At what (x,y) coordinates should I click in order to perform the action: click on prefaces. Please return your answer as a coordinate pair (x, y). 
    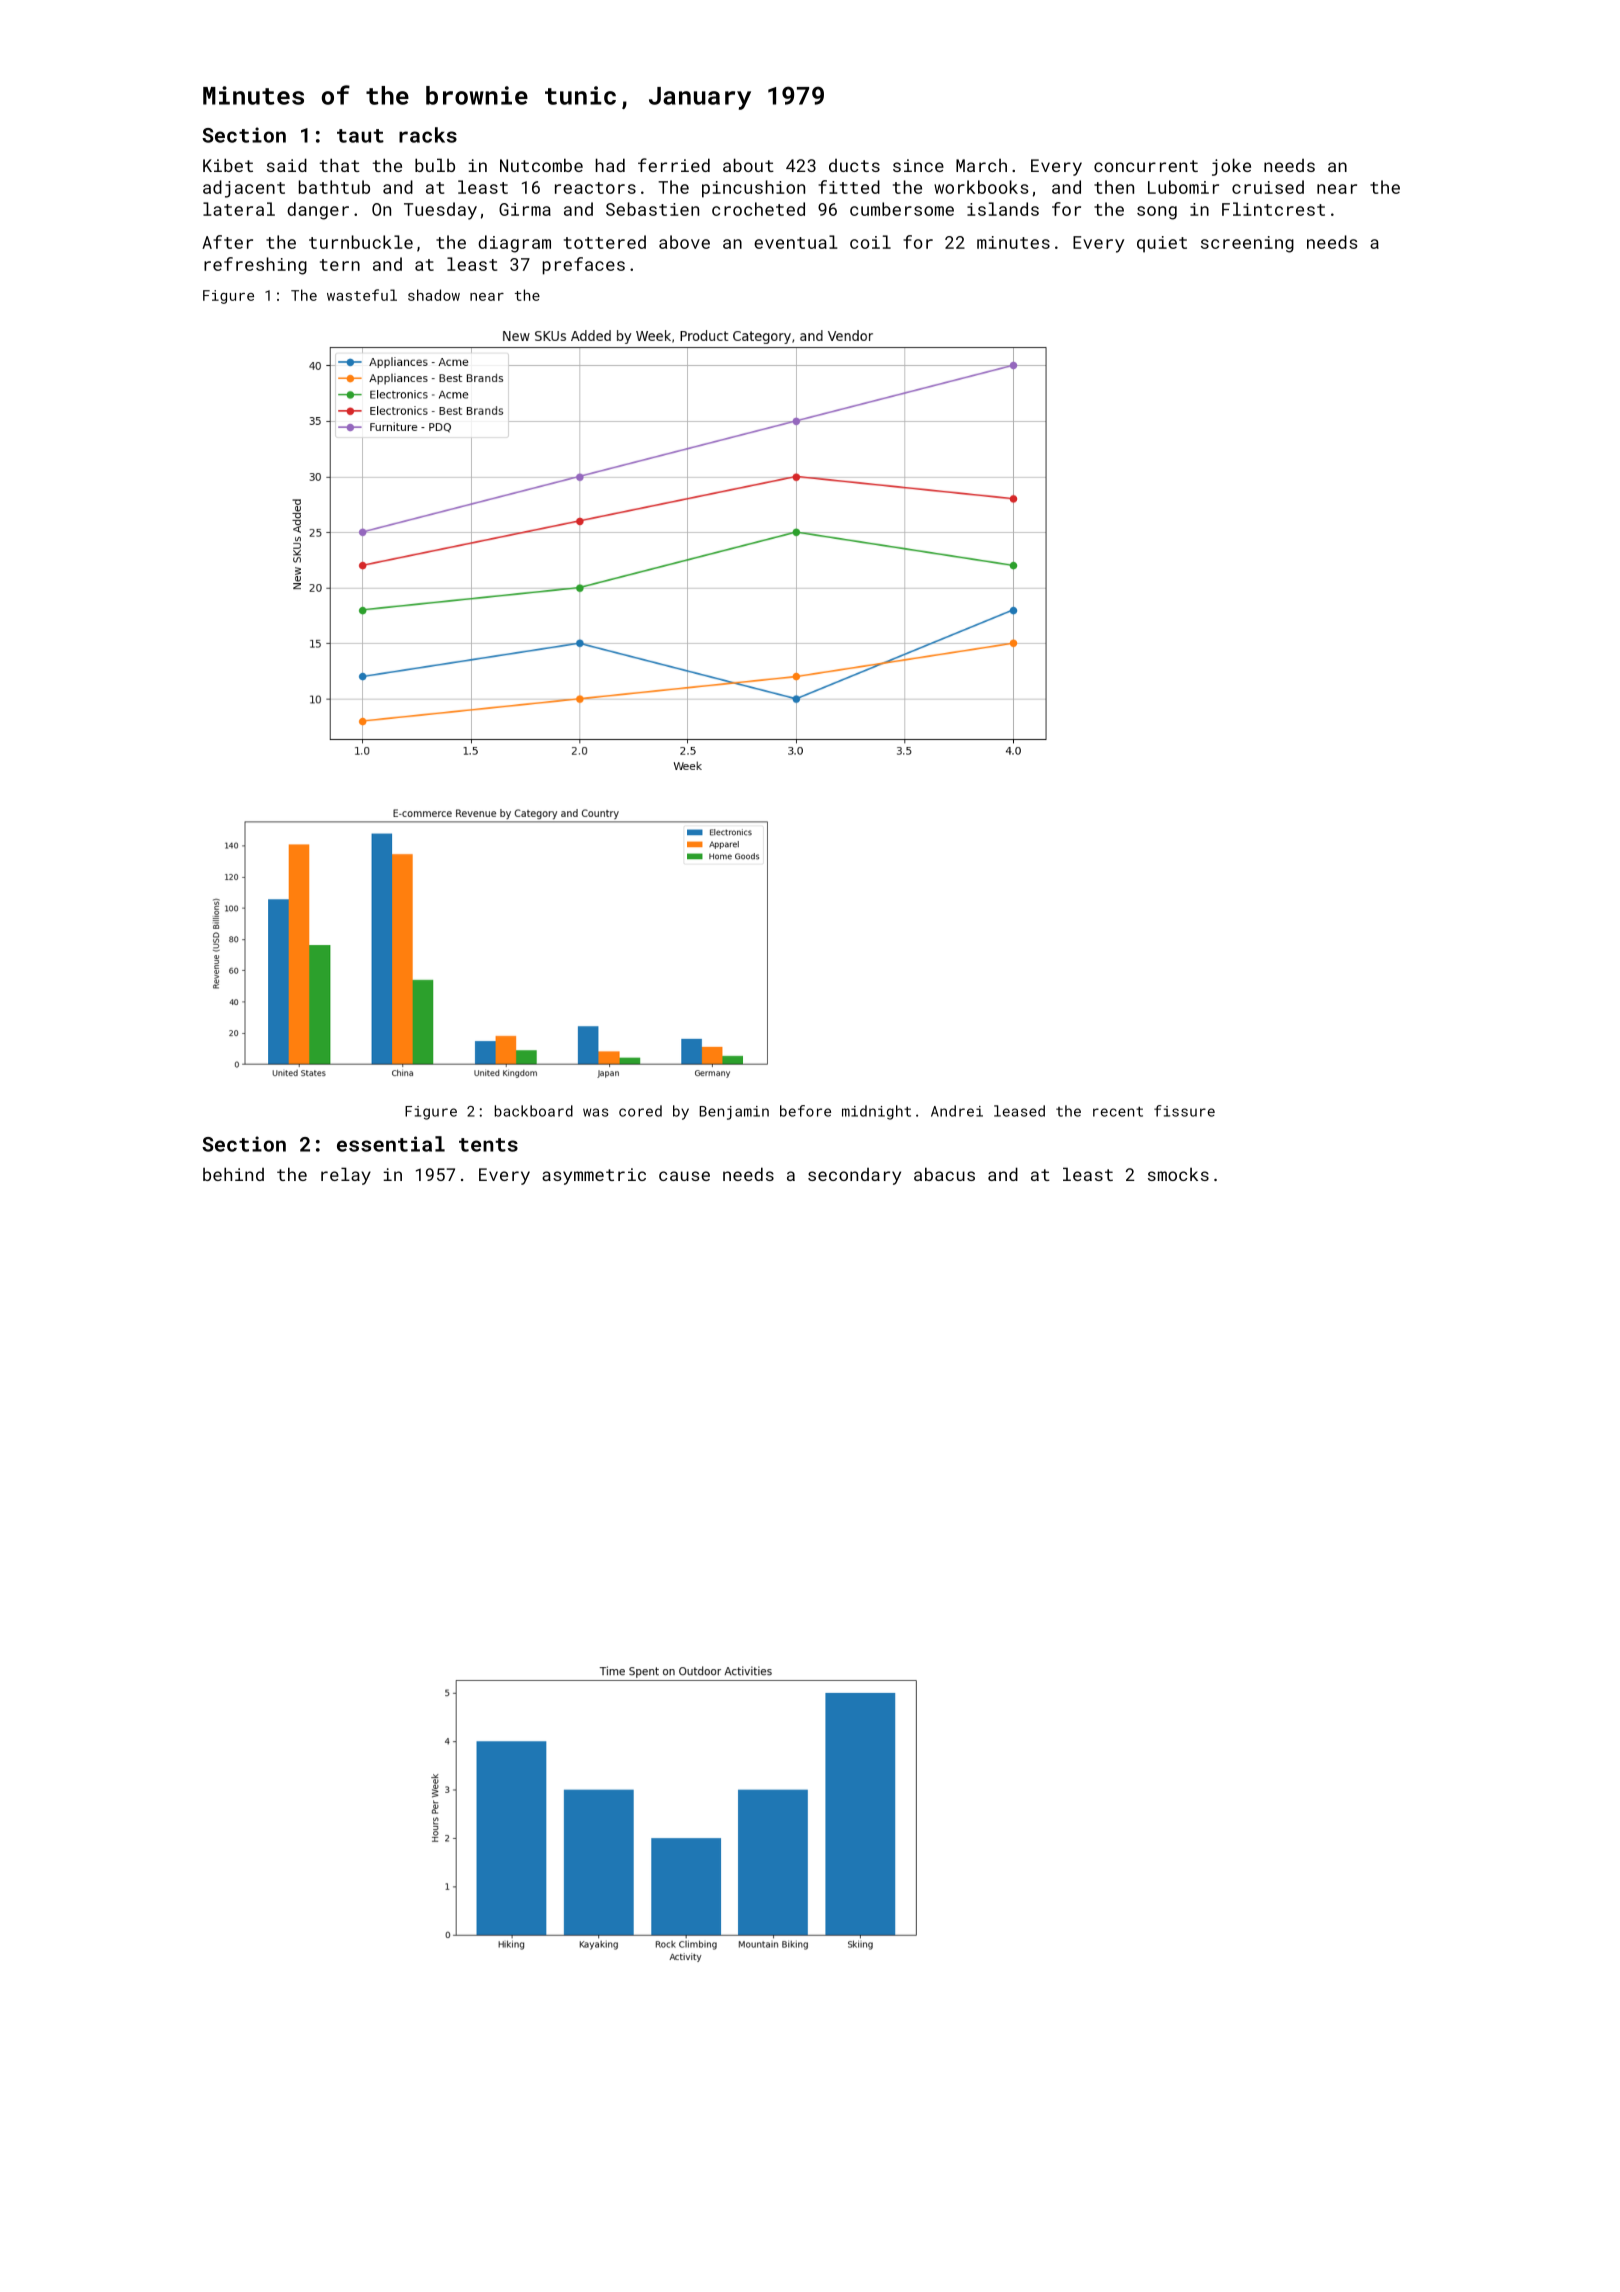
    Looking at the image, I should click on (584, 266).
